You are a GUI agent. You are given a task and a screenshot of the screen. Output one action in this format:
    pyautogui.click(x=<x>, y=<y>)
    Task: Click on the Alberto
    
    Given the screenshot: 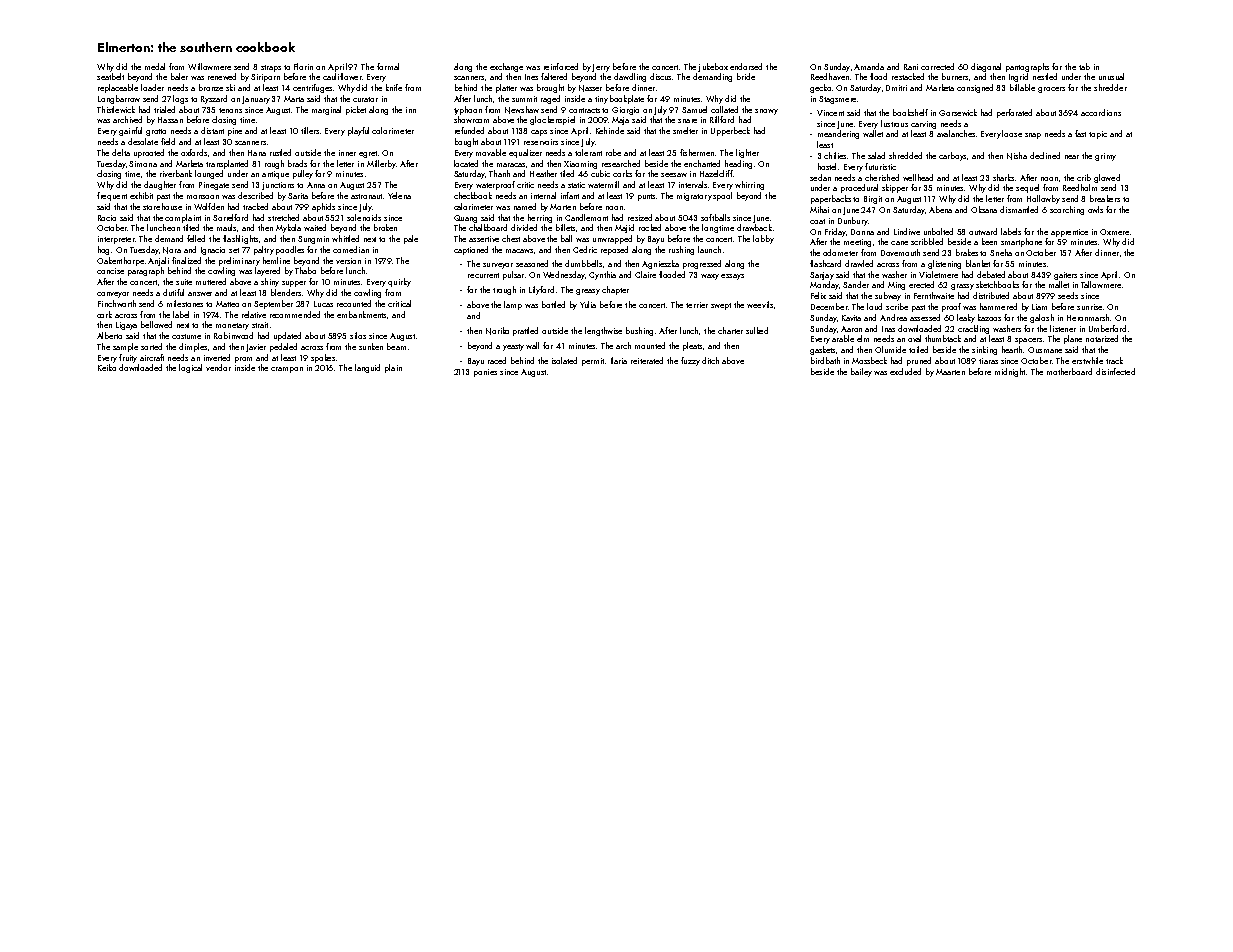 What is the action you would take?
    pyautogui.click(x=109, y=335)
